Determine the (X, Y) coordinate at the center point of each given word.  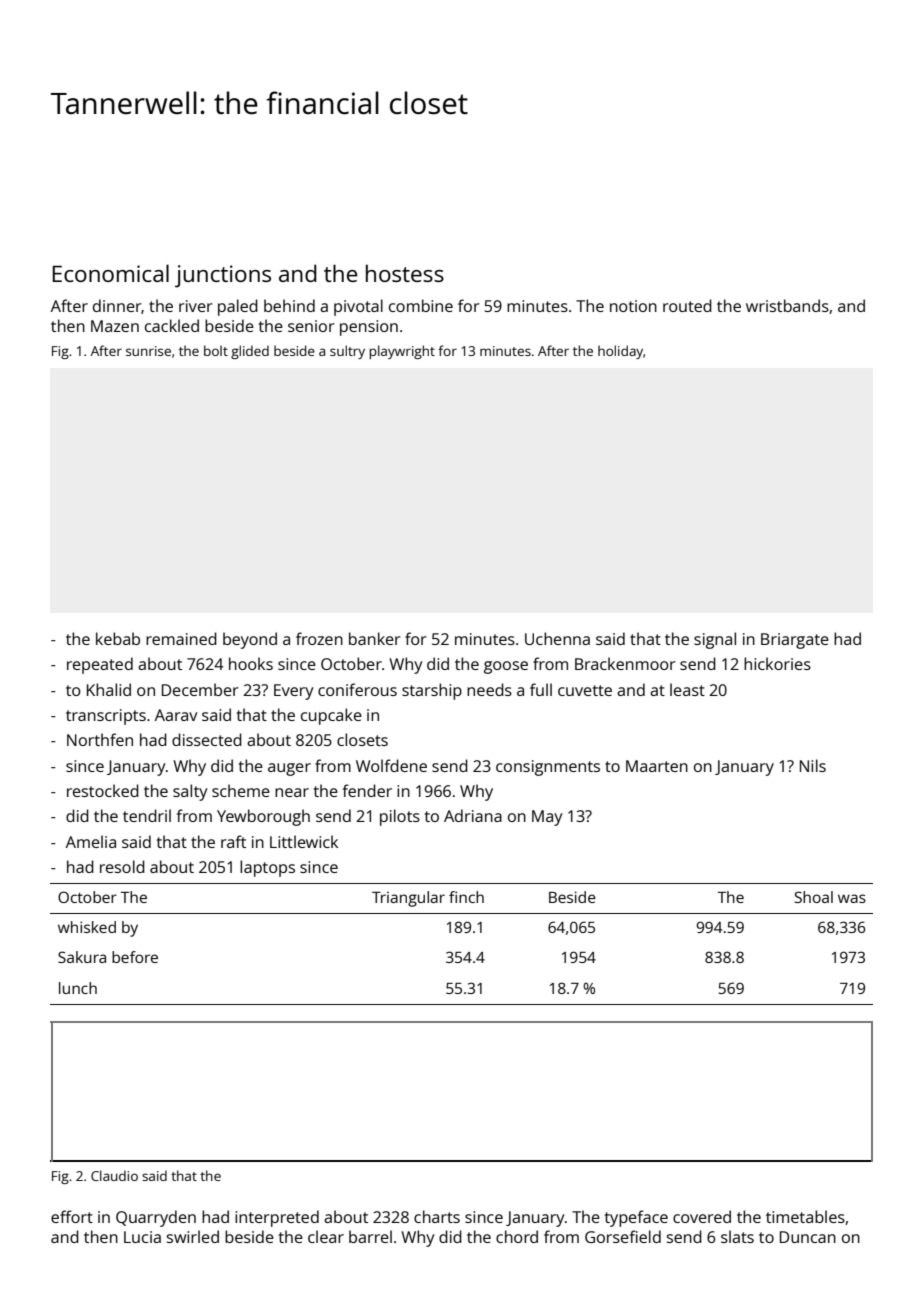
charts (437, 1216)
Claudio (114, 1175)
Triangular (408, 899)
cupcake (331, 716)
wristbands (787, 305)
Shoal (814, 897)
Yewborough (263, 817)
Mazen (115, 326)
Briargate (795, 641)
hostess (405, 273)
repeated (100, 665)
